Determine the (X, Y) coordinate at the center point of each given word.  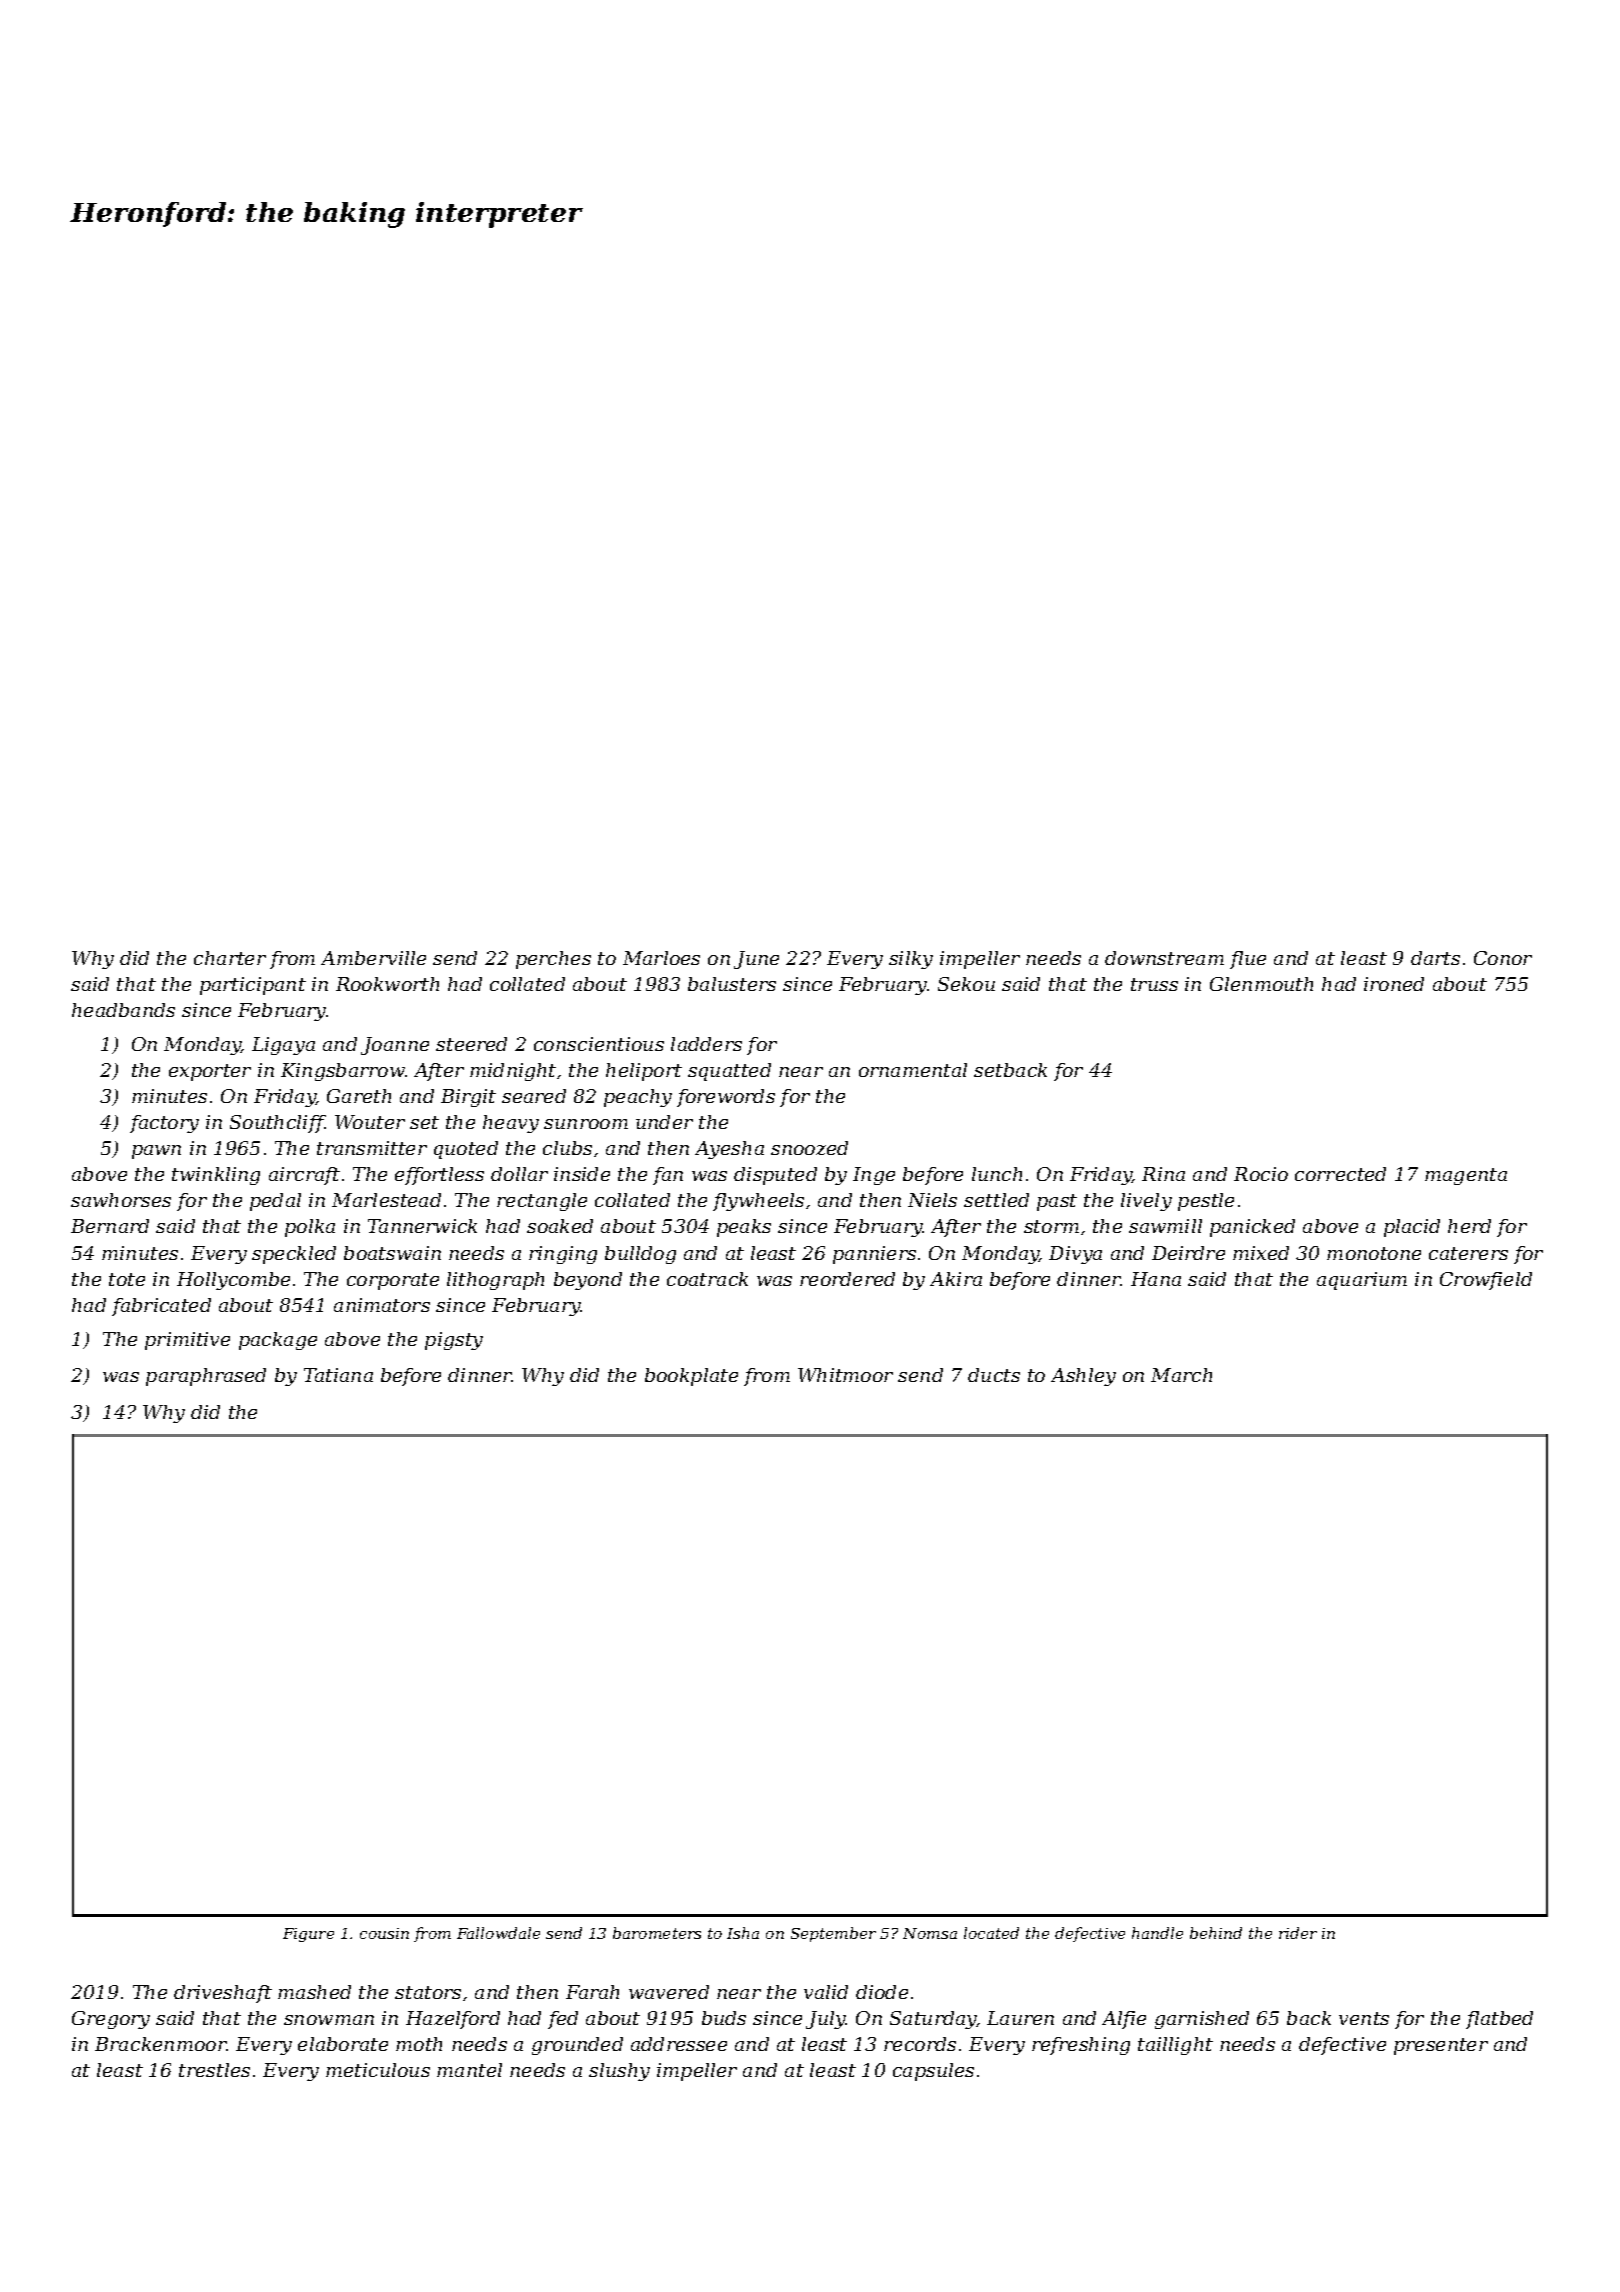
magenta (1466, 1176)
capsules (933, 2072)
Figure (308, 1935)
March (1181, 1375)
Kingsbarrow (343, 1072)
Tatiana (338, 1375)
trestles (214, 2070)
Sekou (966, 984)
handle (1157, 1933)
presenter (1441, 2046)
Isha (743, 1933)
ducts (994, 1375)
